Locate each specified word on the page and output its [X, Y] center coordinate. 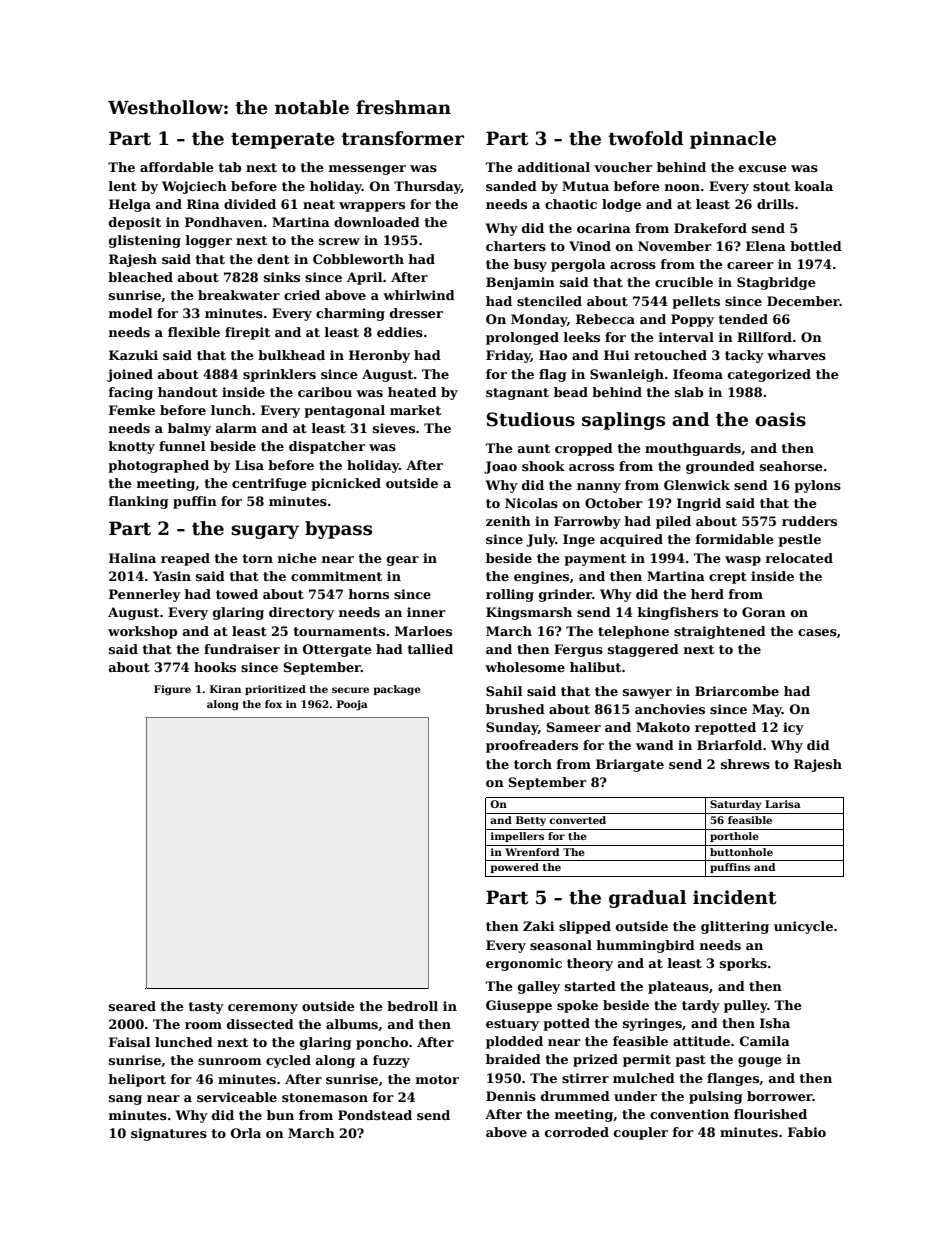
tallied [430, 649]
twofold [646, 138]
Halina [132, 558]
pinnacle [733, 140]
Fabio [807, 1132]
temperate [283, 141]
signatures [169, 1134]
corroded [577, 1132]
